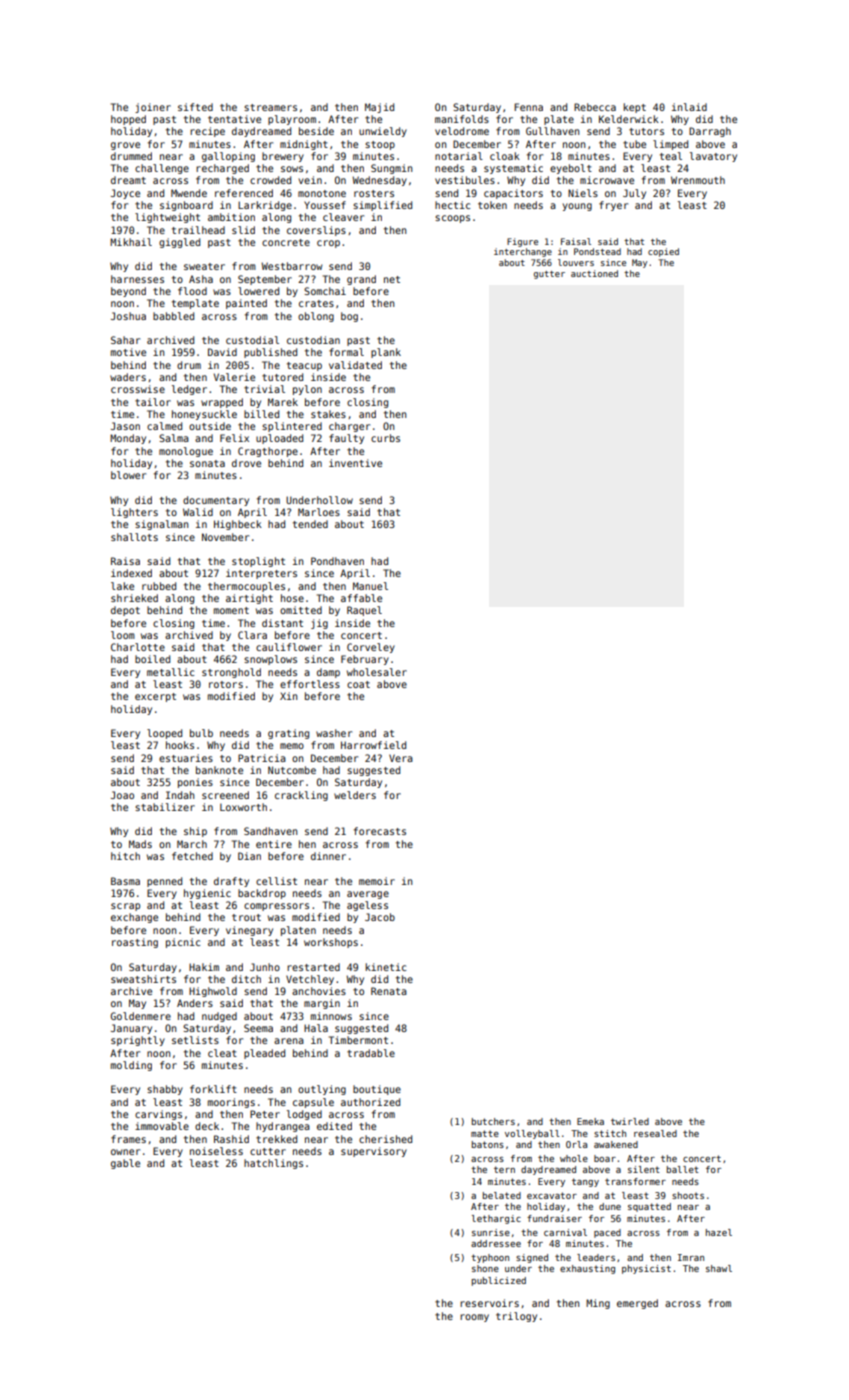  Describe the element at coordinates (380, 831) in the screenshot. I see `forecasts` at that location.
